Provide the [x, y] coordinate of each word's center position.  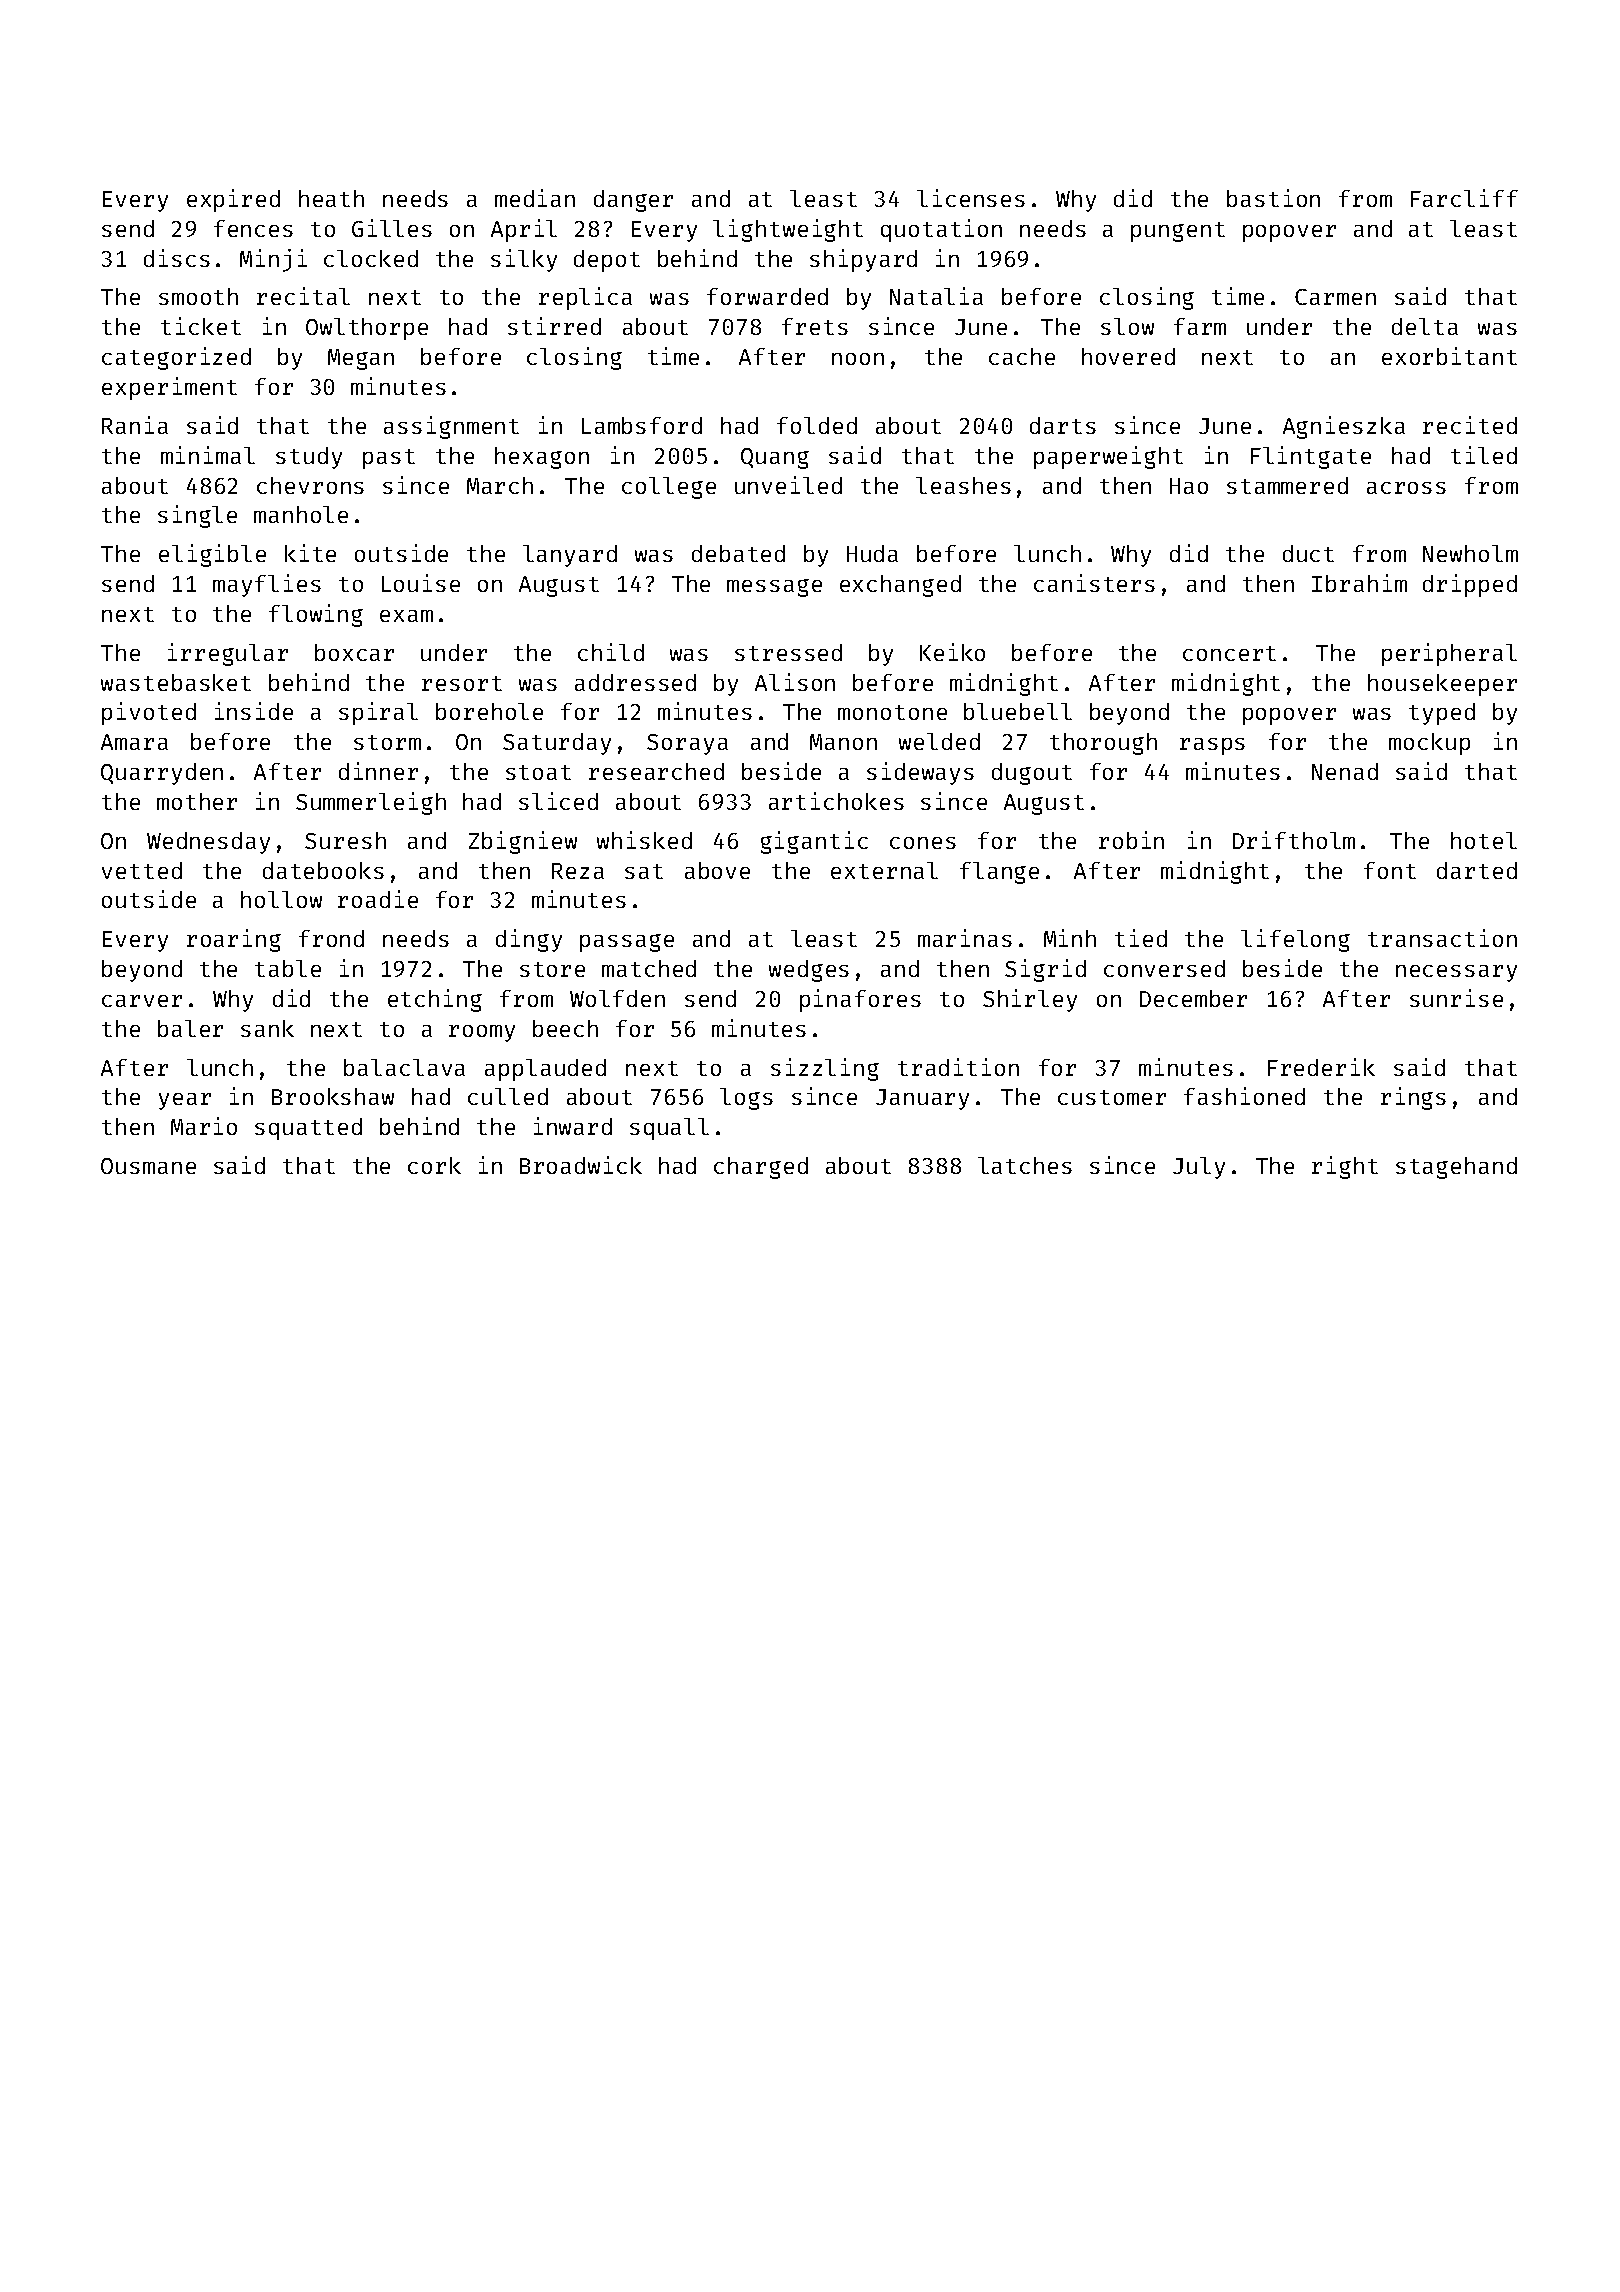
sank [267, 1028]
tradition [958, 1067]
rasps [1212, 746]
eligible [212, 555]
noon [858, 359]
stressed [788, 652]
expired [233, 200]
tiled [1484, 455]
